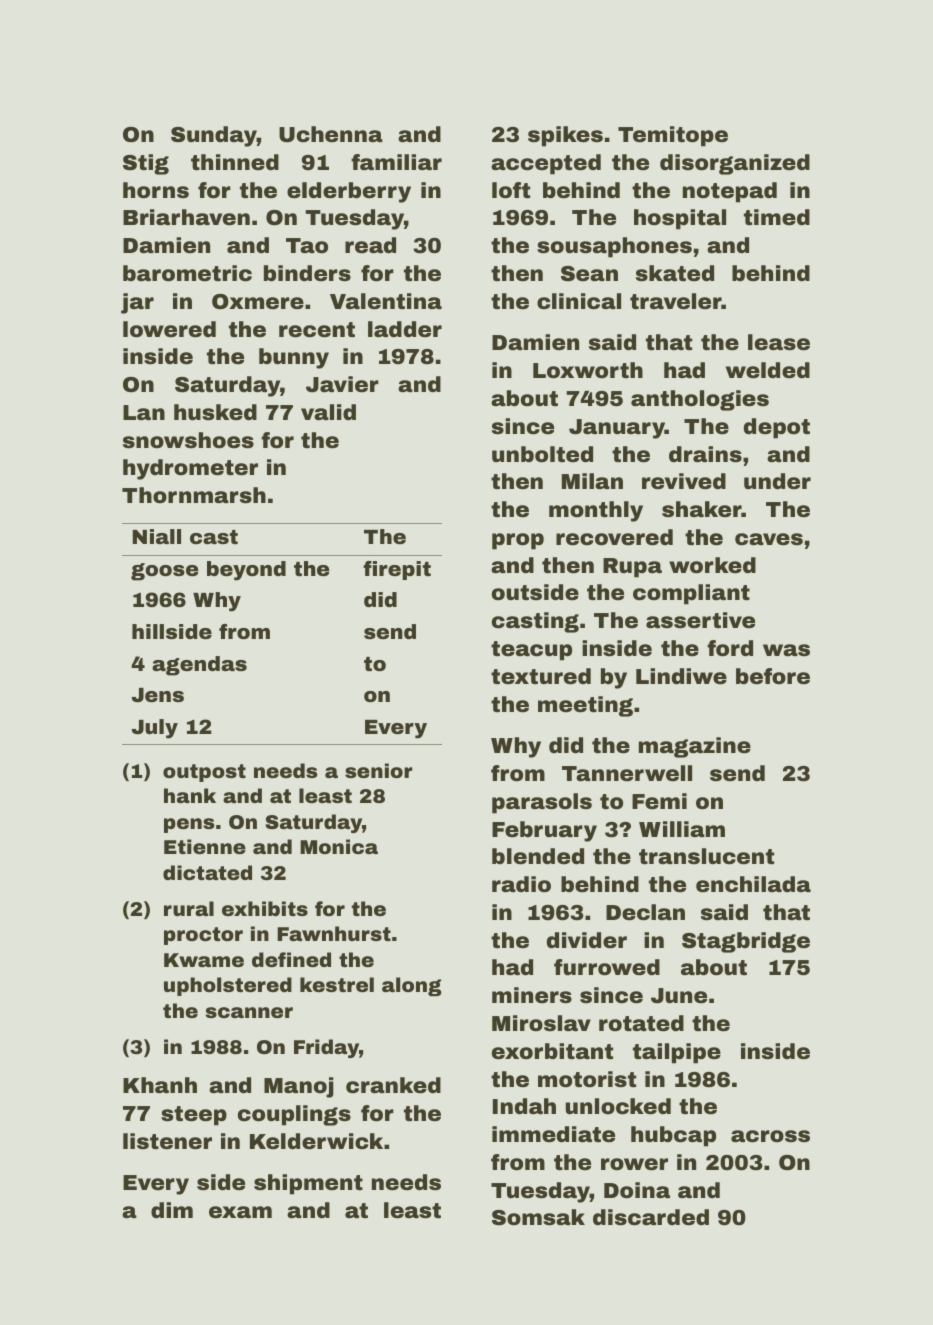 This screenshot has height=1325, width=933. Describe the element at coordinates (607, 967) in the screenshot. I see `furrowed` at that location.
